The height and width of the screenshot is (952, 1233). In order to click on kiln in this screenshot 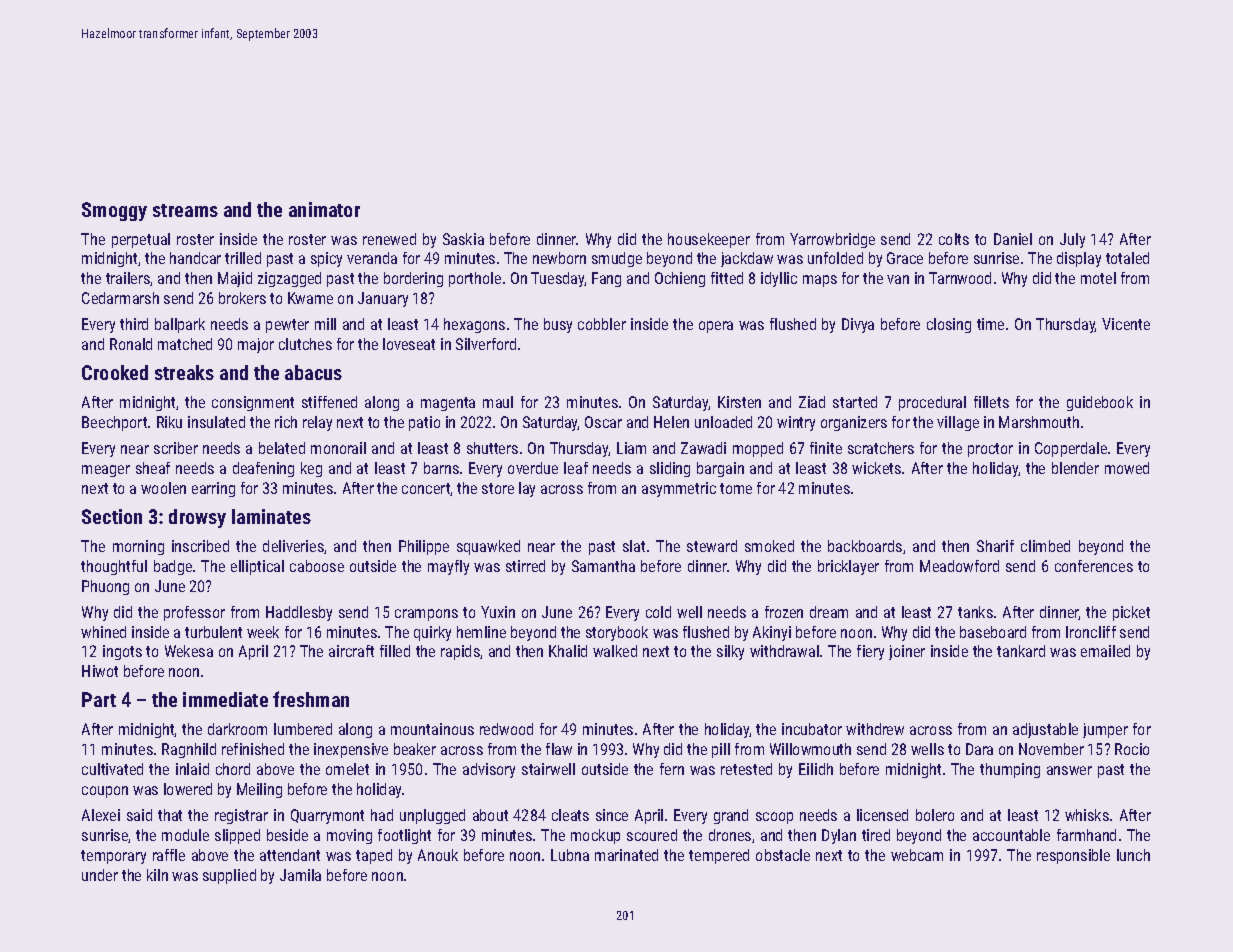, I will do `click(157, 875)`.
